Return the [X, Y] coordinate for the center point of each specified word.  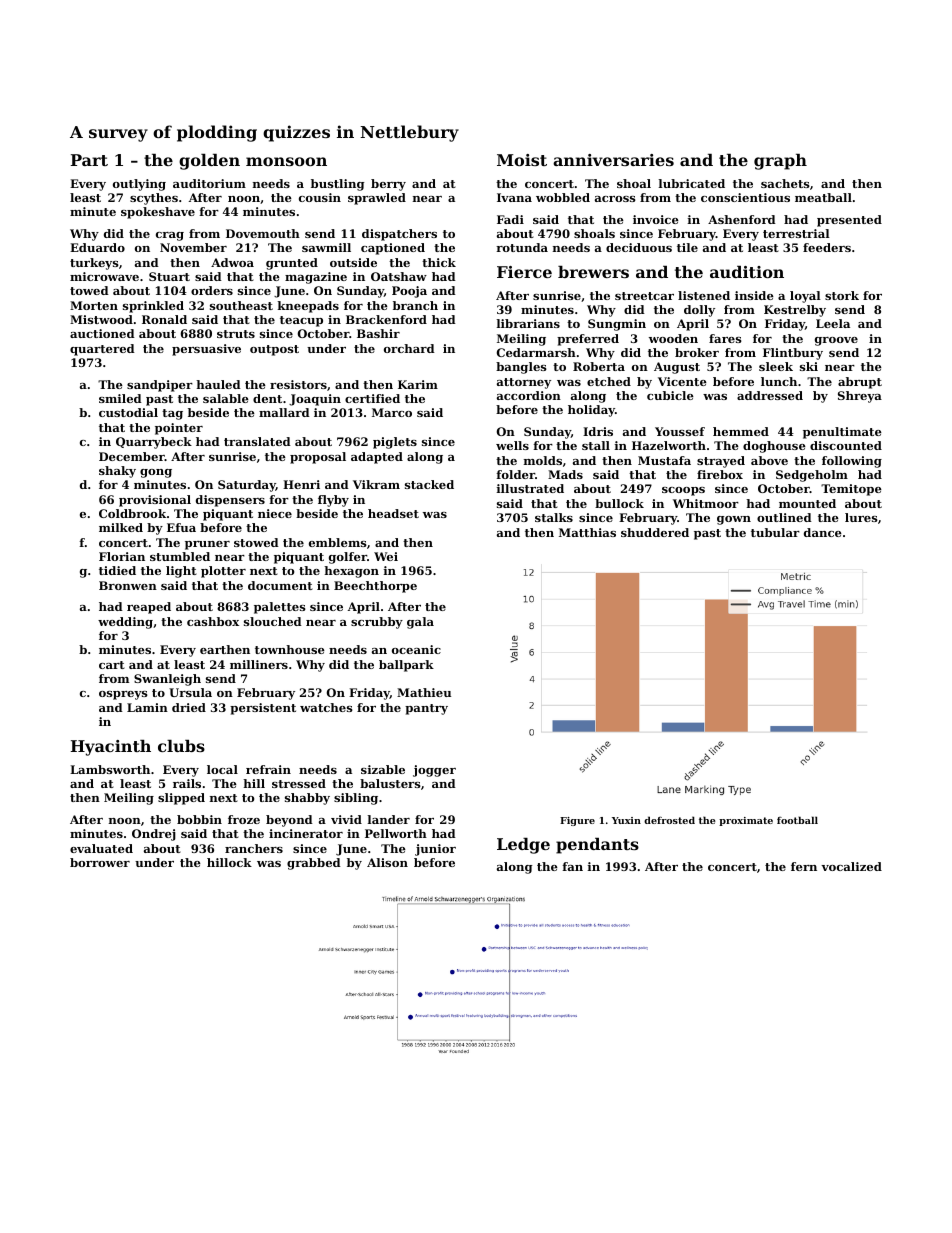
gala [420, 623]
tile [687, 247]
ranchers [254, 848]
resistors [298, 384]
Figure [577, 821]
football [797, 820]
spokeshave [158, 213]
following [852, 462]
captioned [393, 249]
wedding [125, 623]
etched [609, 381]
